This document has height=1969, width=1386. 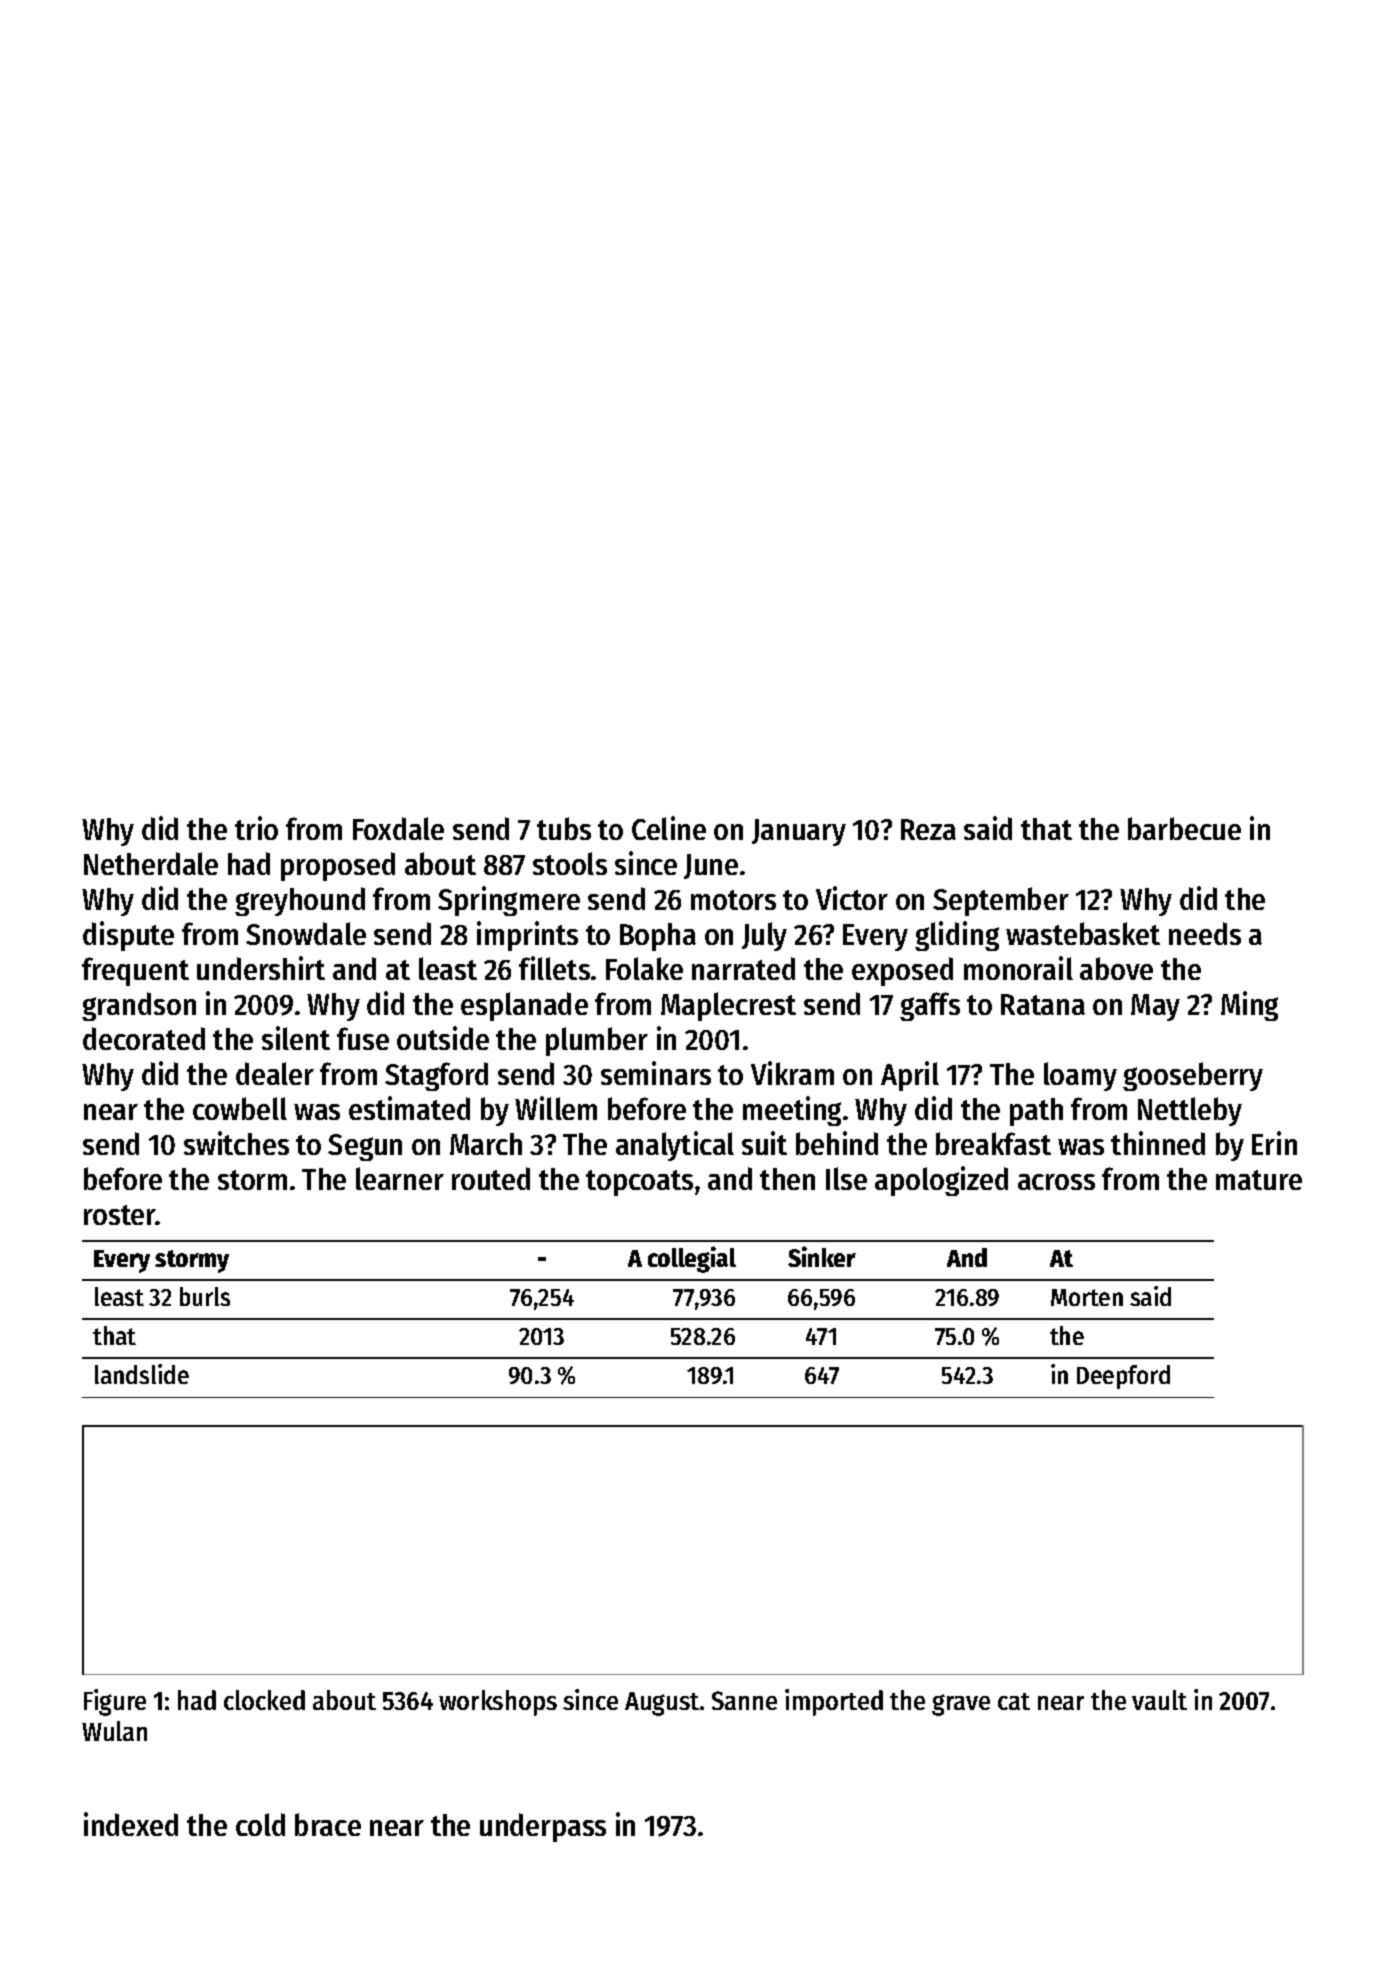 I want to click on dealer, so click(x=275, y=1073).
